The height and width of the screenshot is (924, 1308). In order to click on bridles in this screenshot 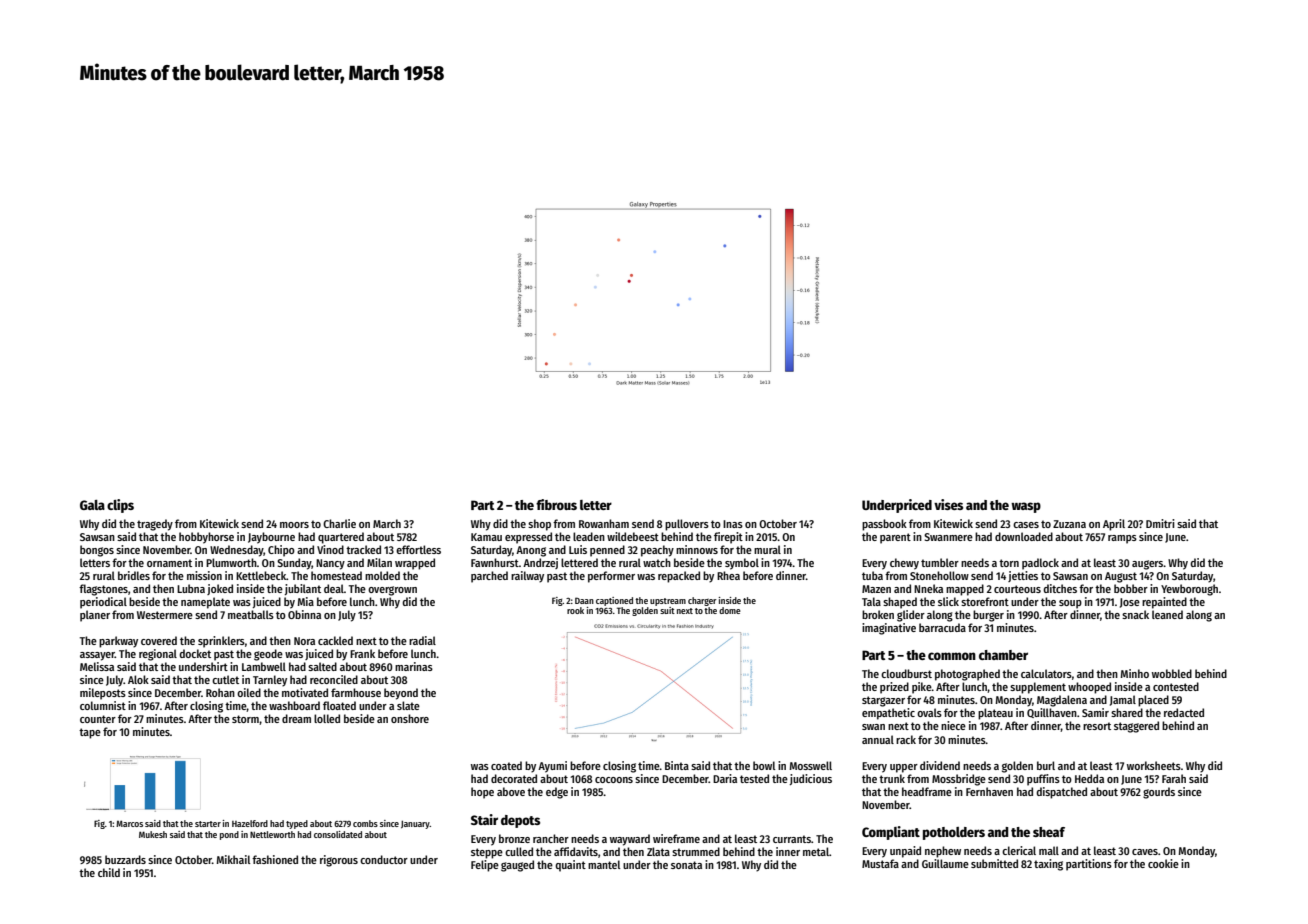, I will do `click(134, 575)`.
